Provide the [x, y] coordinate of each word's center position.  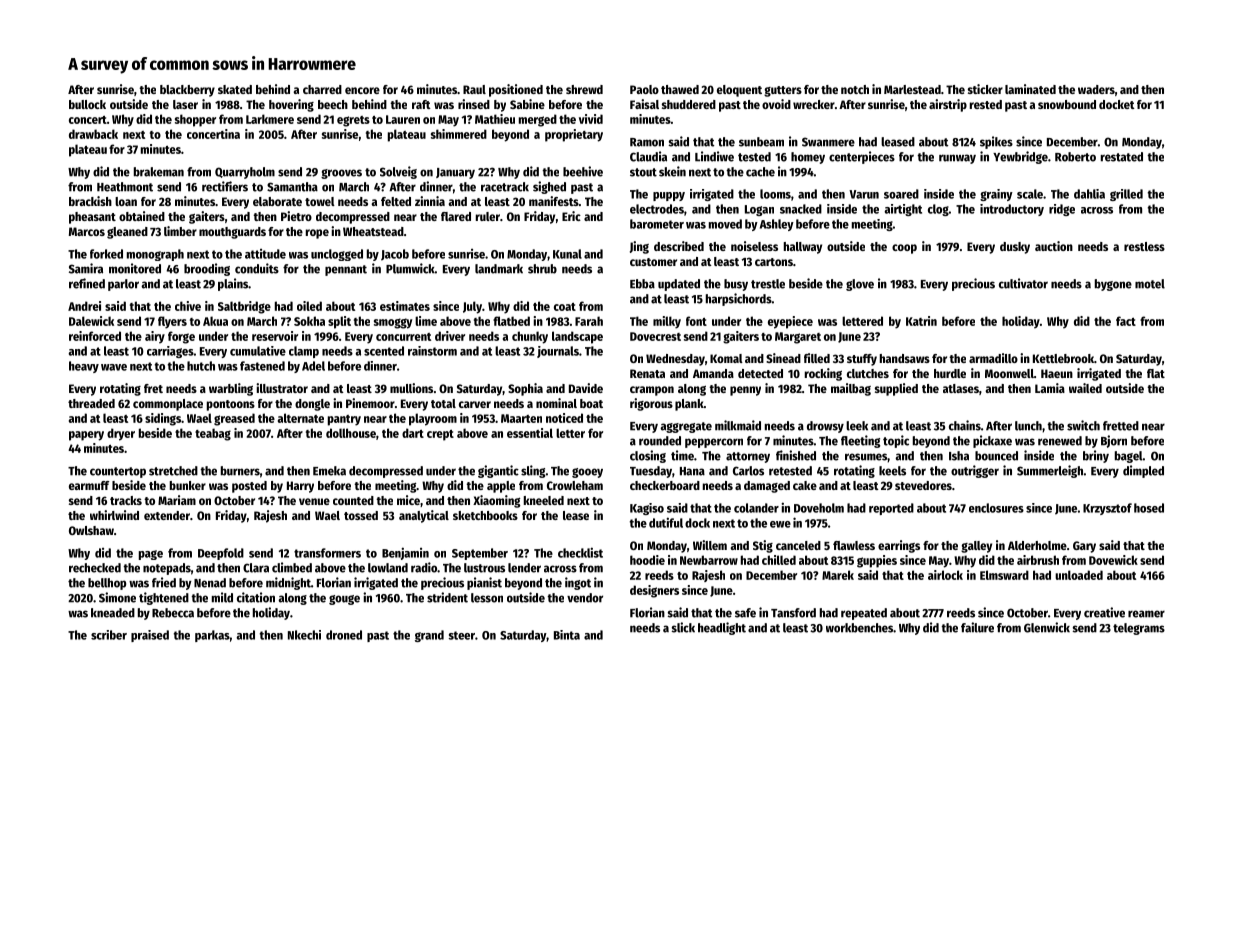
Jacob [395, 255]
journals [558, 352]
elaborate [277, 201]
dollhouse [351, 433]
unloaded [1079, 575]
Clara [256, 568]
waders [1096, 89]
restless [1144, 246]
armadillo [993, 358]
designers [654, 591]
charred [322, 89]
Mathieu [495, 119]
